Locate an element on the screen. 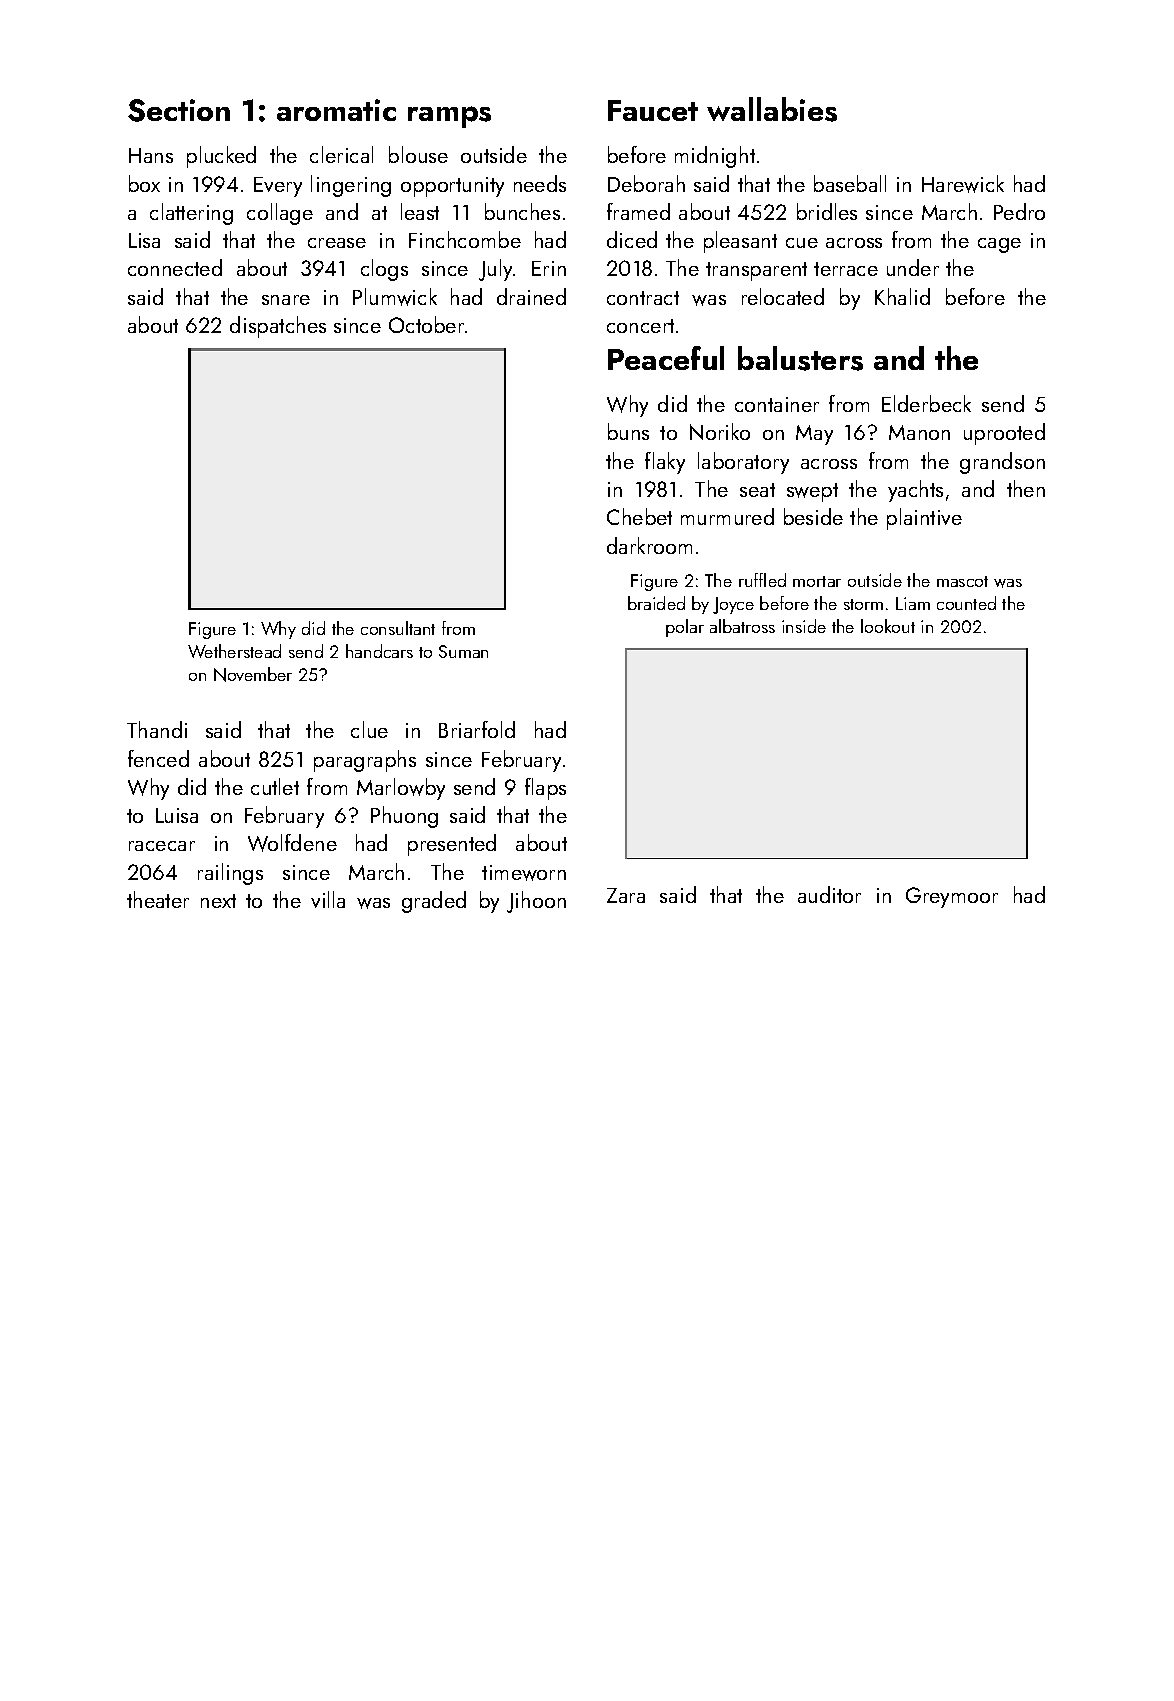 The image size is (1174, 1701). cutlet is located at coordinates (275, 786).
